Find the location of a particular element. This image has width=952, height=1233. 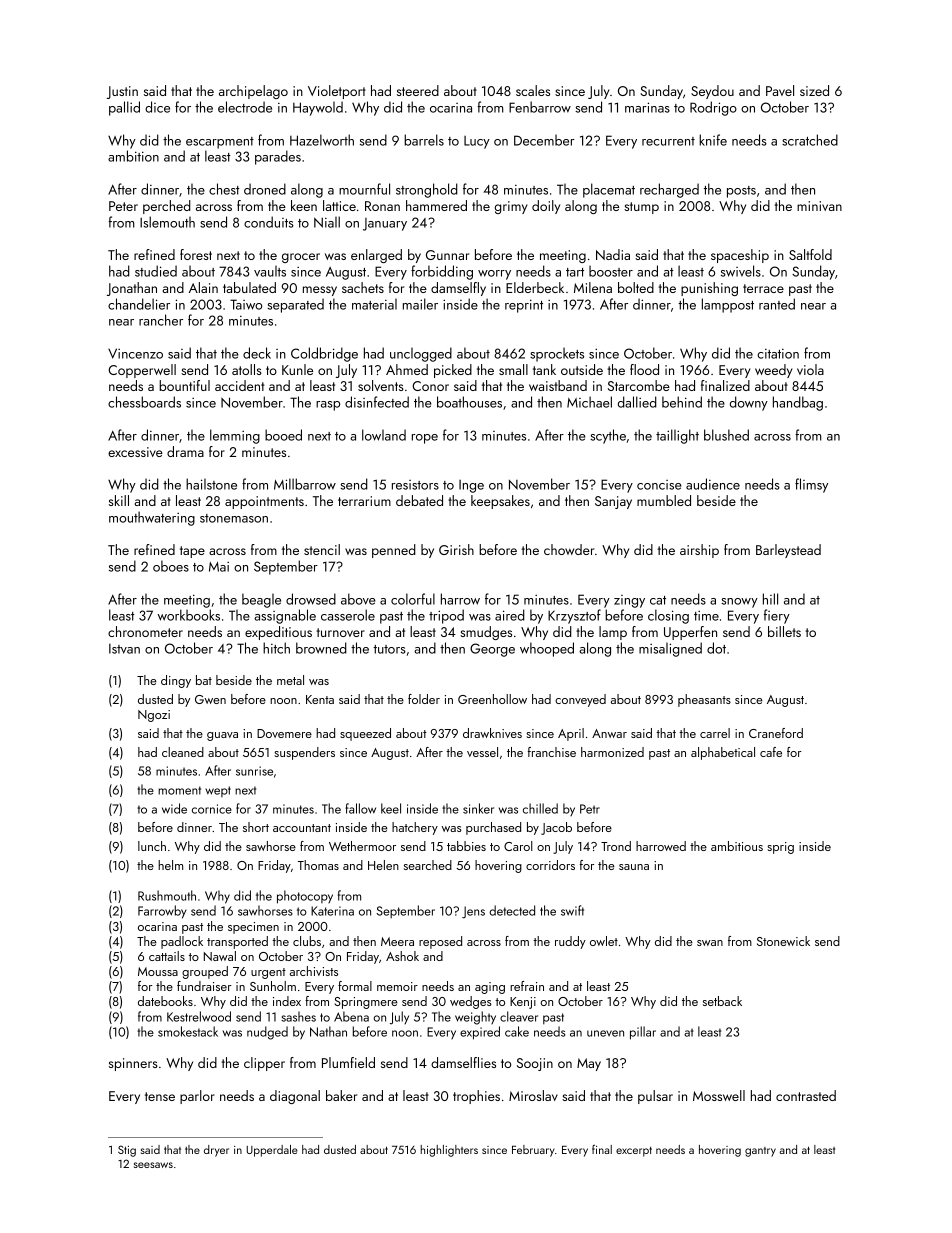

Greenhollow is located at coordinates (492, 699).
